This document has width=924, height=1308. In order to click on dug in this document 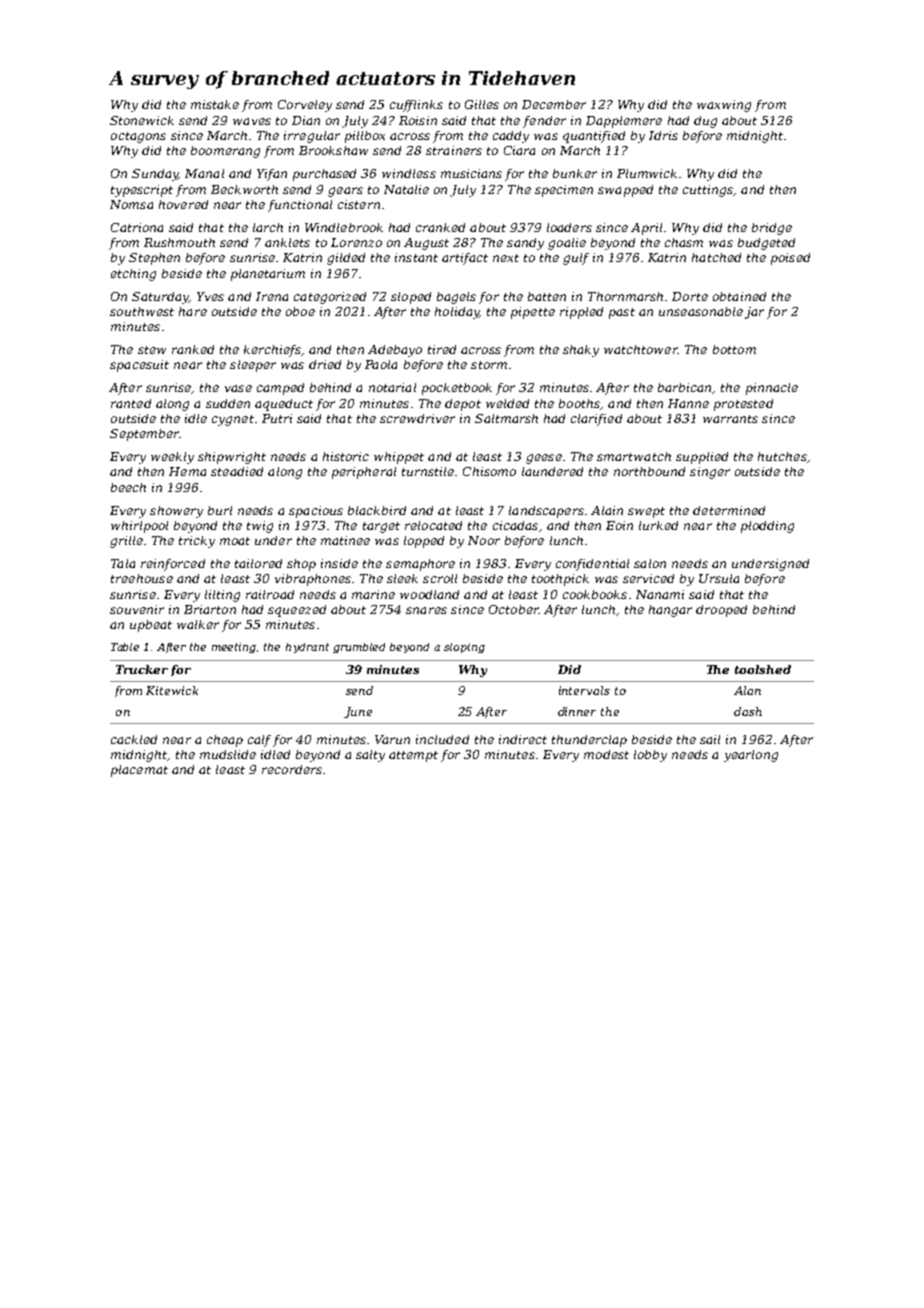, I will do `click(705, 122)`.
